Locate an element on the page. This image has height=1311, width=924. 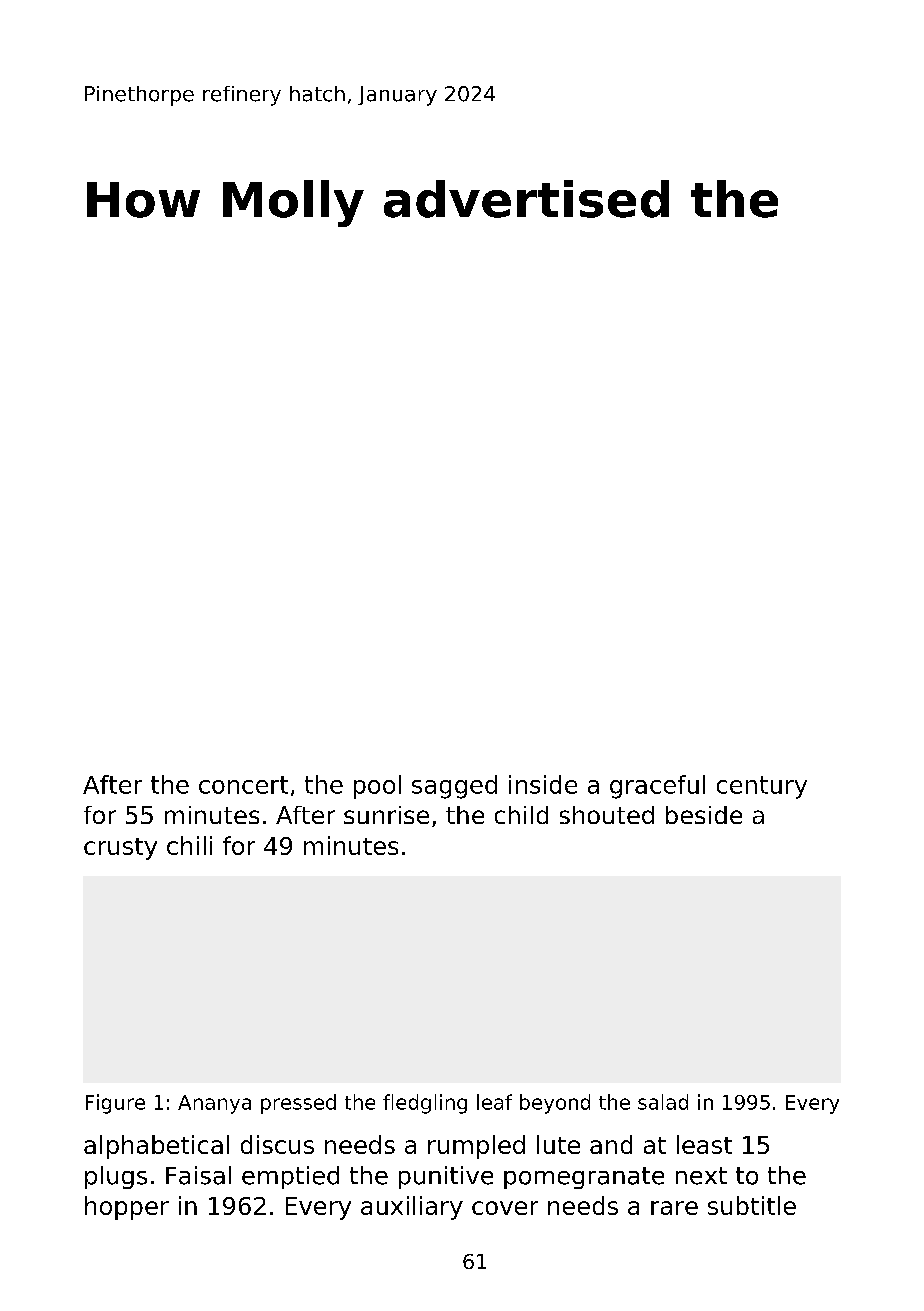
lute is located at coordinates (558, 1144).
